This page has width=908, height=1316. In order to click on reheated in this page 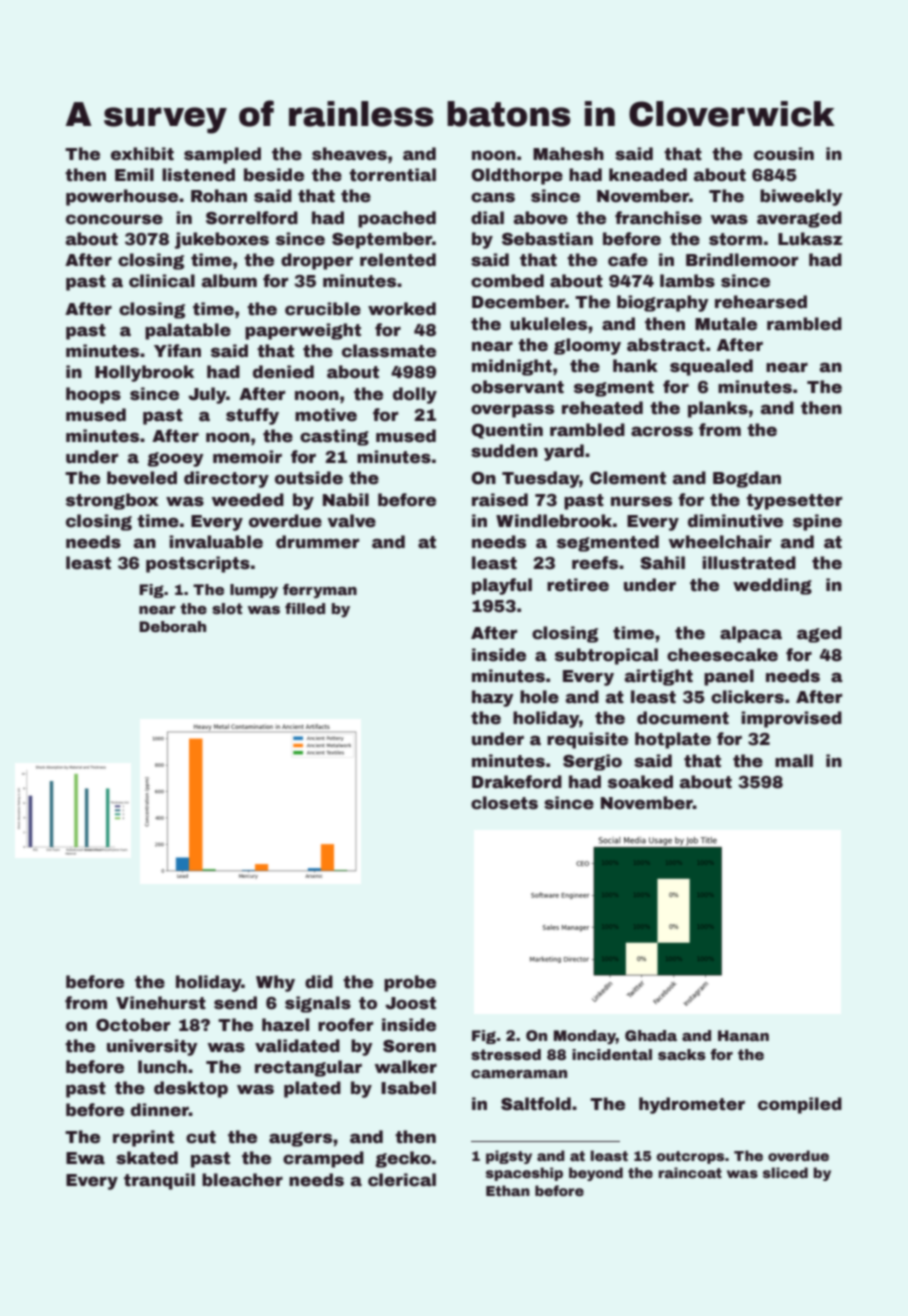, I will do `click(602, 408)`.
